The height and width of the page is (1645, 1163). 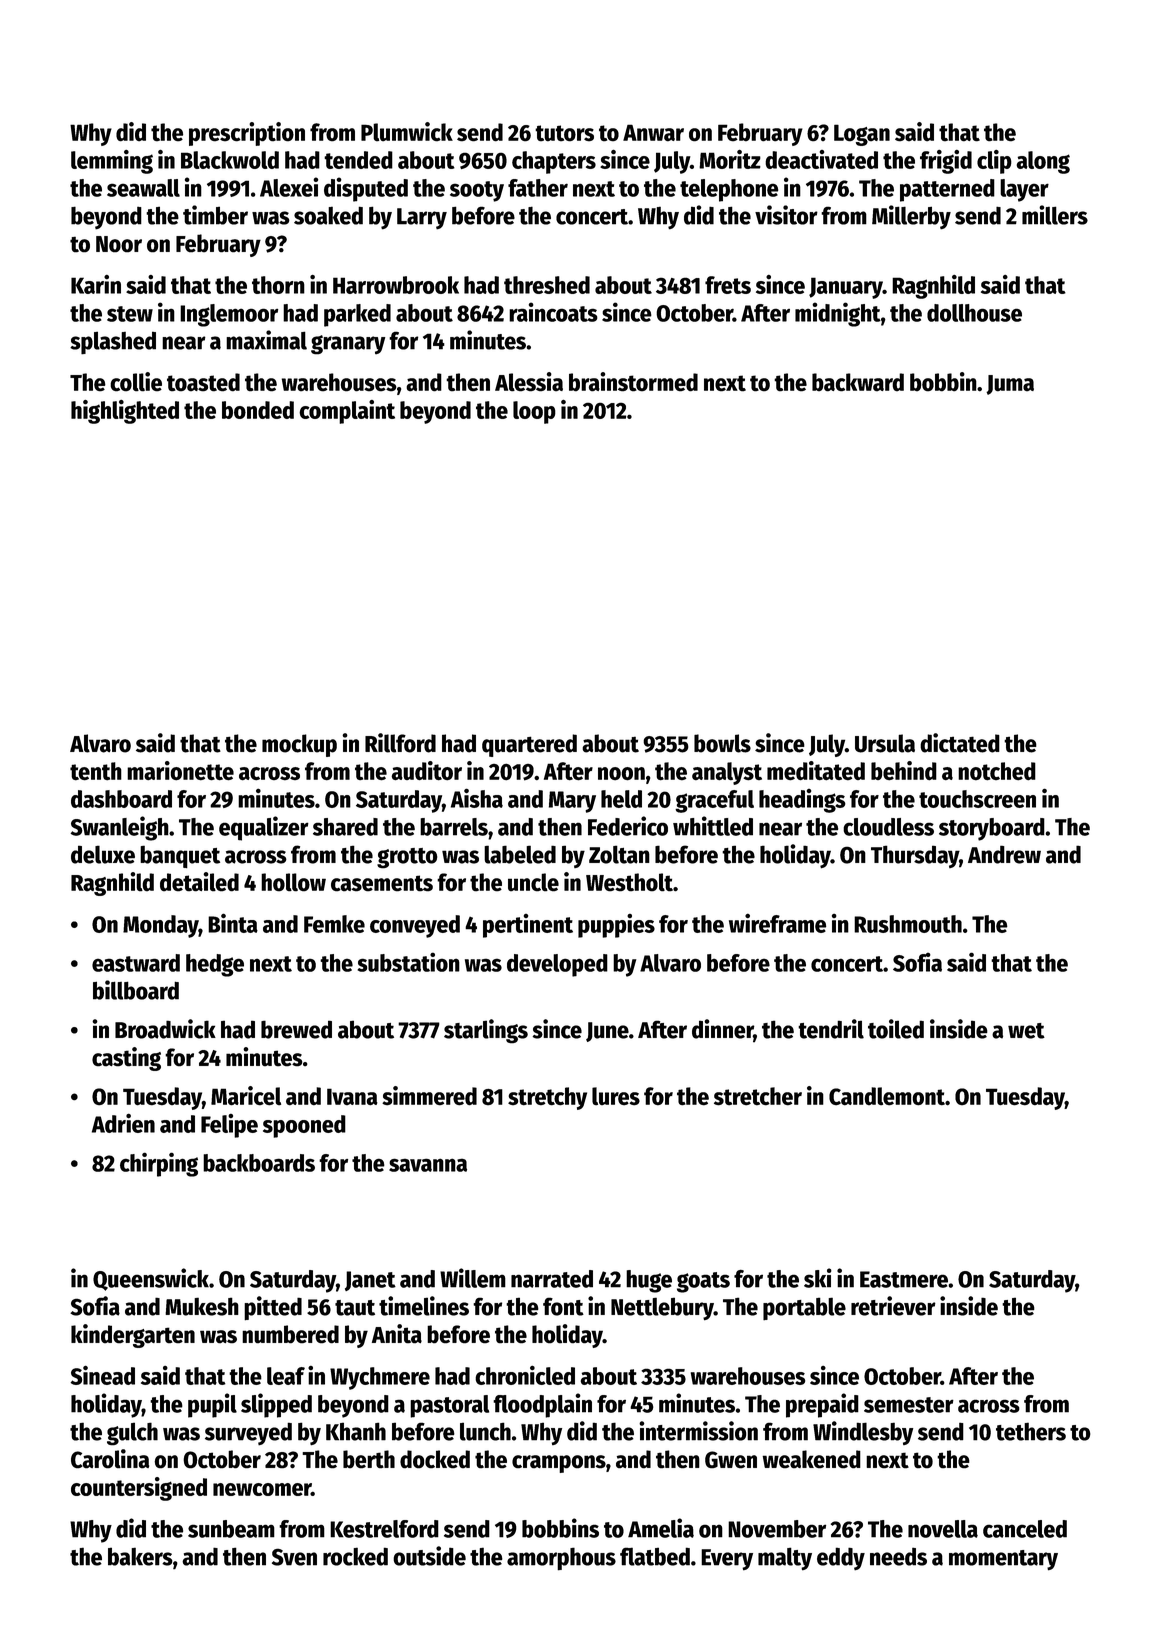 What do you see at coordinates (125, 412) in the page?
I see `highlighted` at bounding box center [125, 412].
